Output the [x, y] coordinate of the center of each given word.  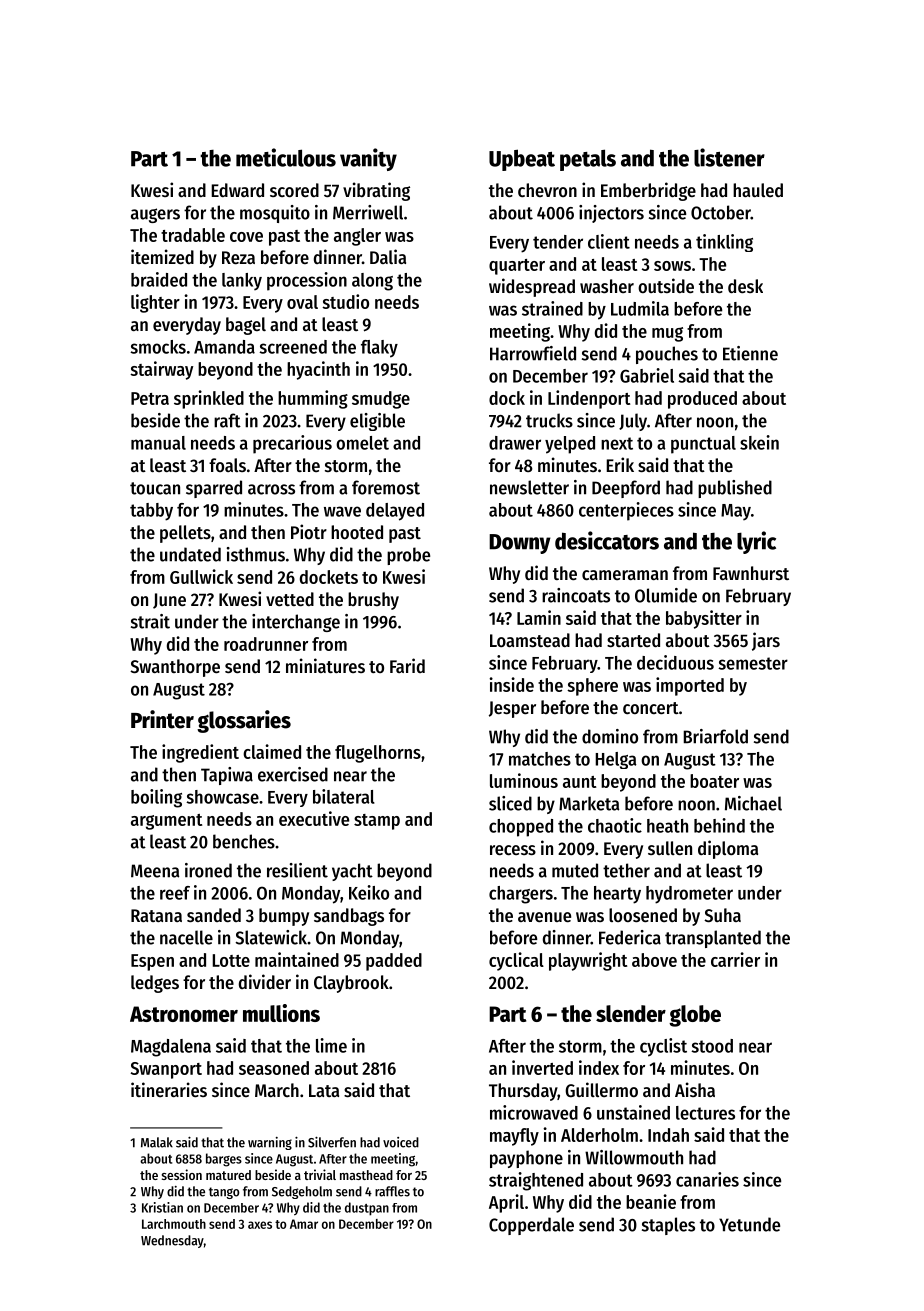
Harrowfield [533, 353]
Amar [304, 1224]
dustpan [367, 1209]
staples [668, 1226]
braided [159, 279]
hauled [758, 190]
